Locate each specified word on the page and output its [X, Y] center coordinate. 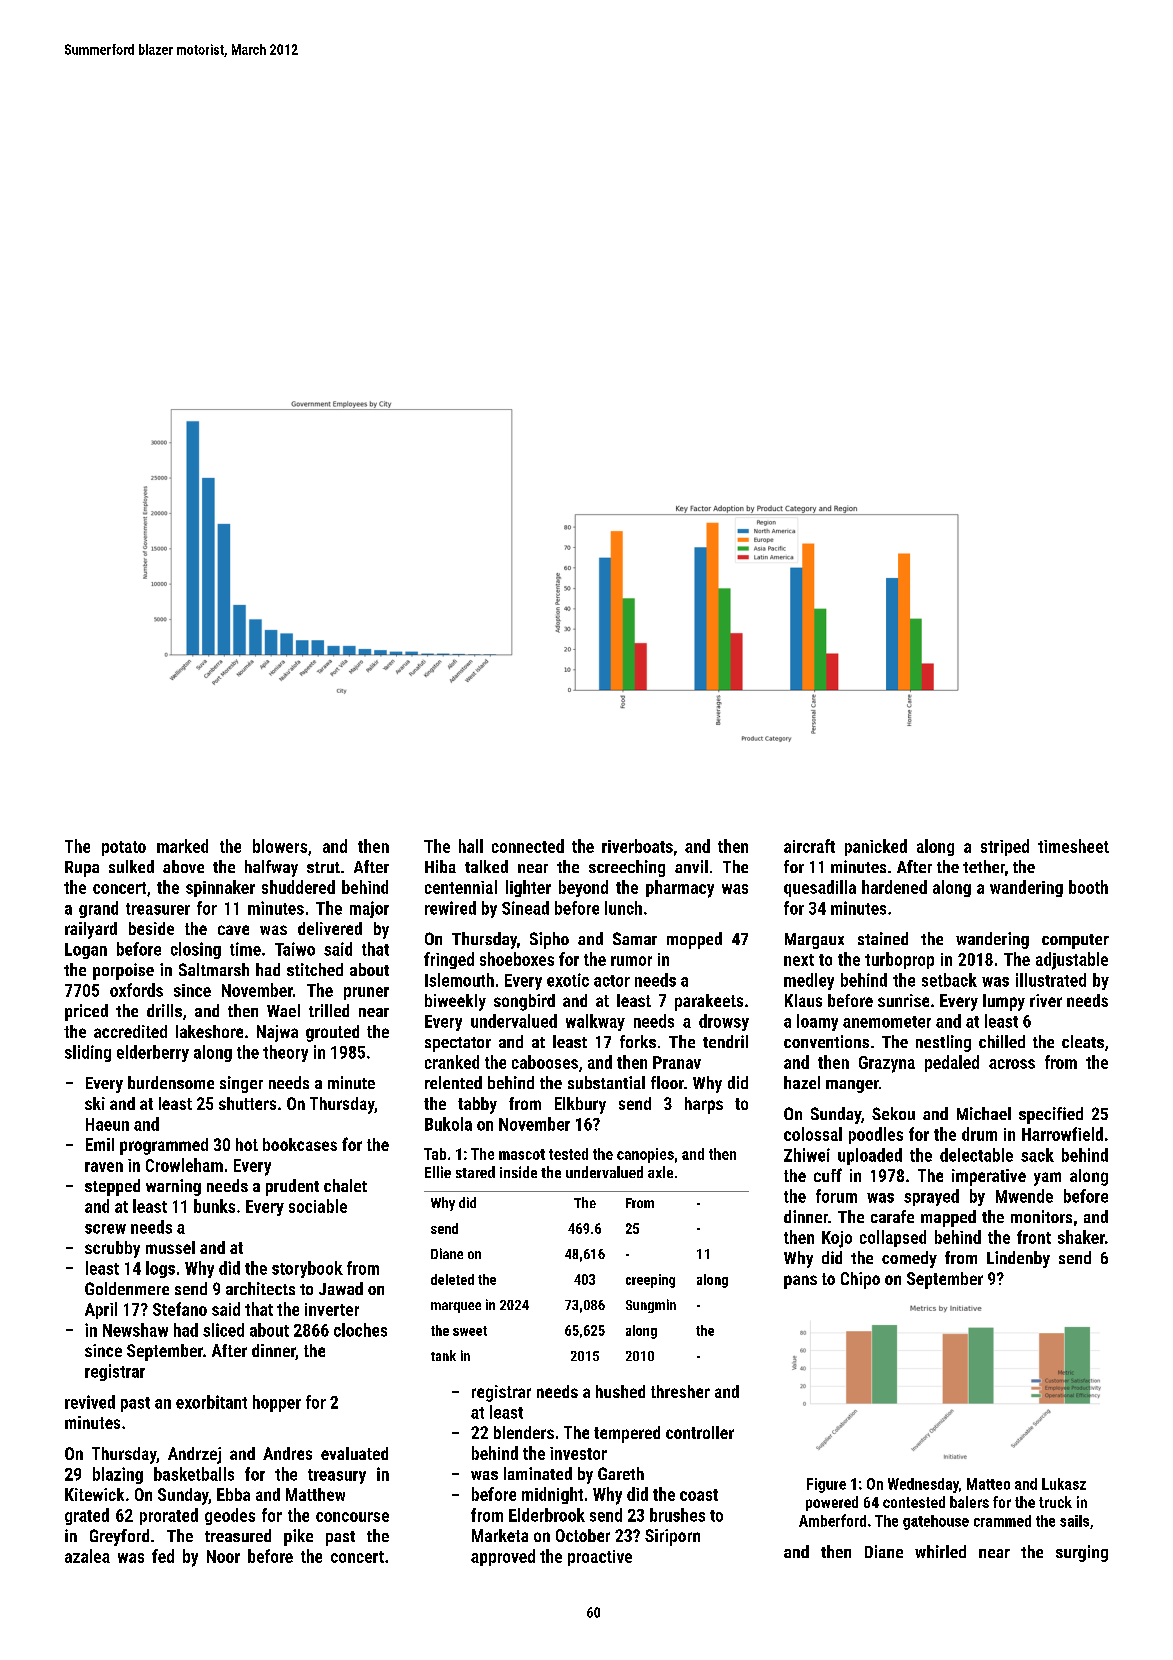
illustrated [1051, 980]
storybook [307, 1269]
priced [86, 1012]
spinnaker [220, 888]
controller [700, 1432]
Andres [287, 1453]
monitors [1041, 1216]
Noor [223, 1556]
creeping [650, 1281]
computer [1075, 941]
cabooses [545, 1062]
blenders [524, 1432]
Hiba [440, 866]
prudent [292, 1187]
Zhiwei [807, 1155]
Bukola [448, 1124]
